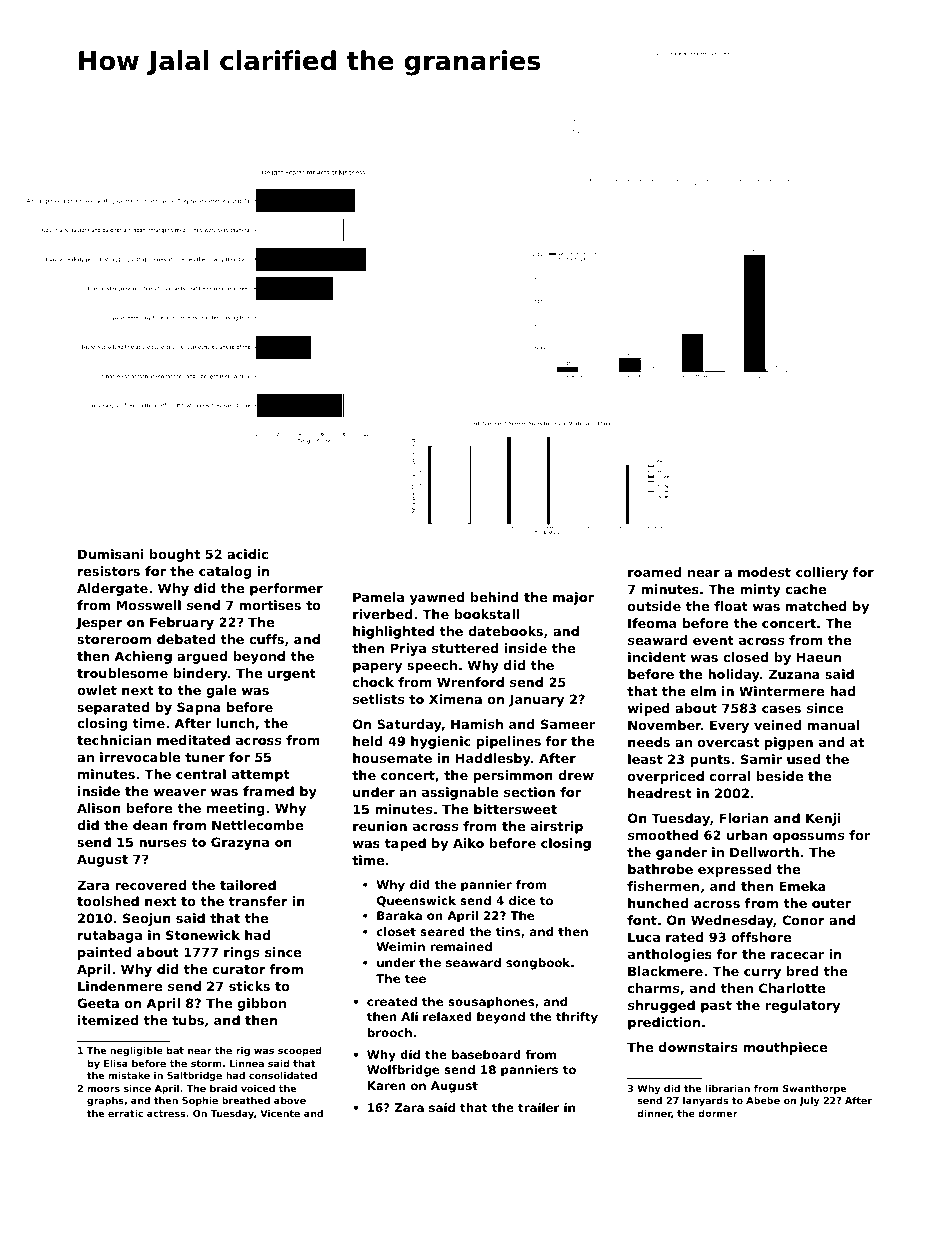 The image size is (952, 1233). I want to click on brooch, so click(389, 1032).
